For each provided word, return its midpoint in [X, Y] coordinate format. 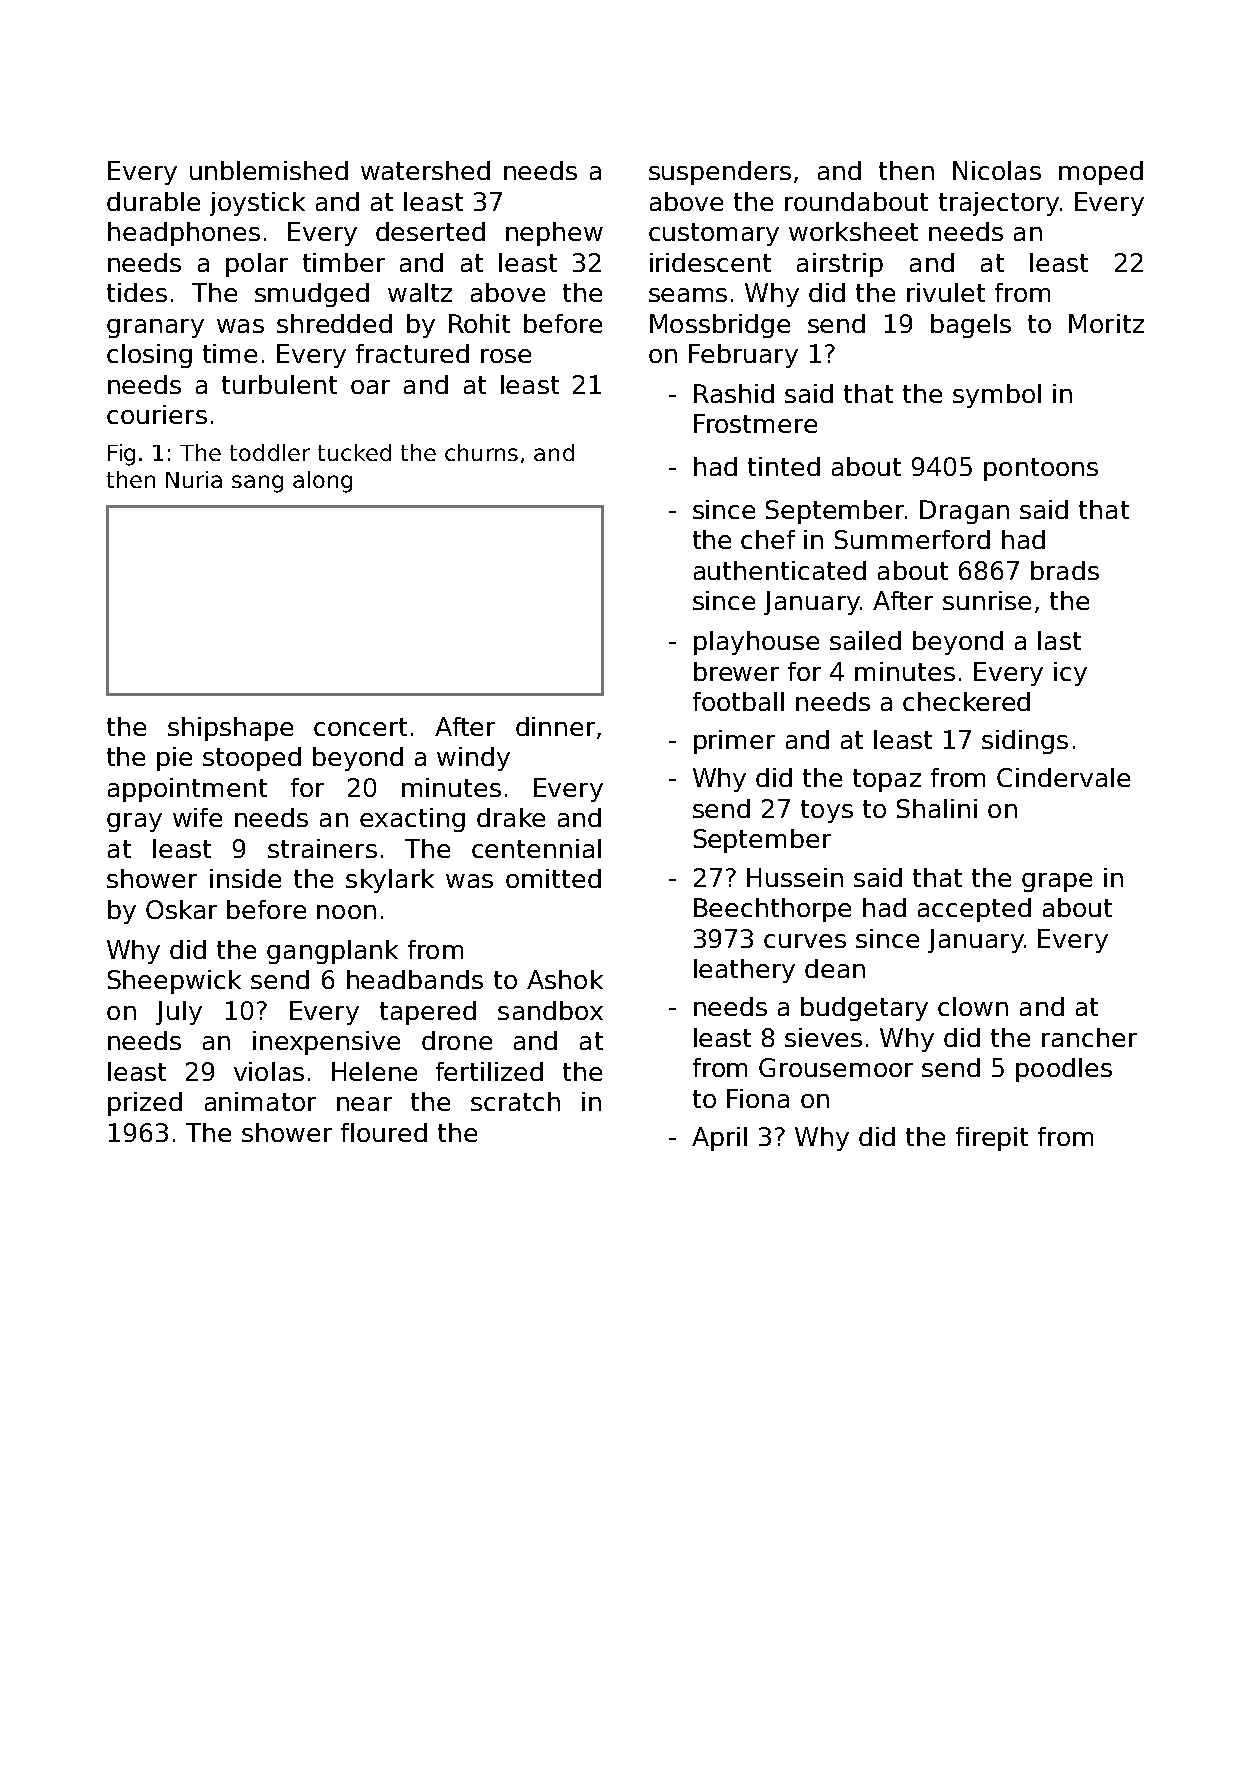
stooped [252, 759]
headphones [184, 234]
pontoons [1041, 469]
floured [384, 1132]
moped [1101, 173]
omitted [553, 878]
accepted [974, 910]
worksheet [853, 231]
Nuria [194, 479]
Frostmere [755, 423]
